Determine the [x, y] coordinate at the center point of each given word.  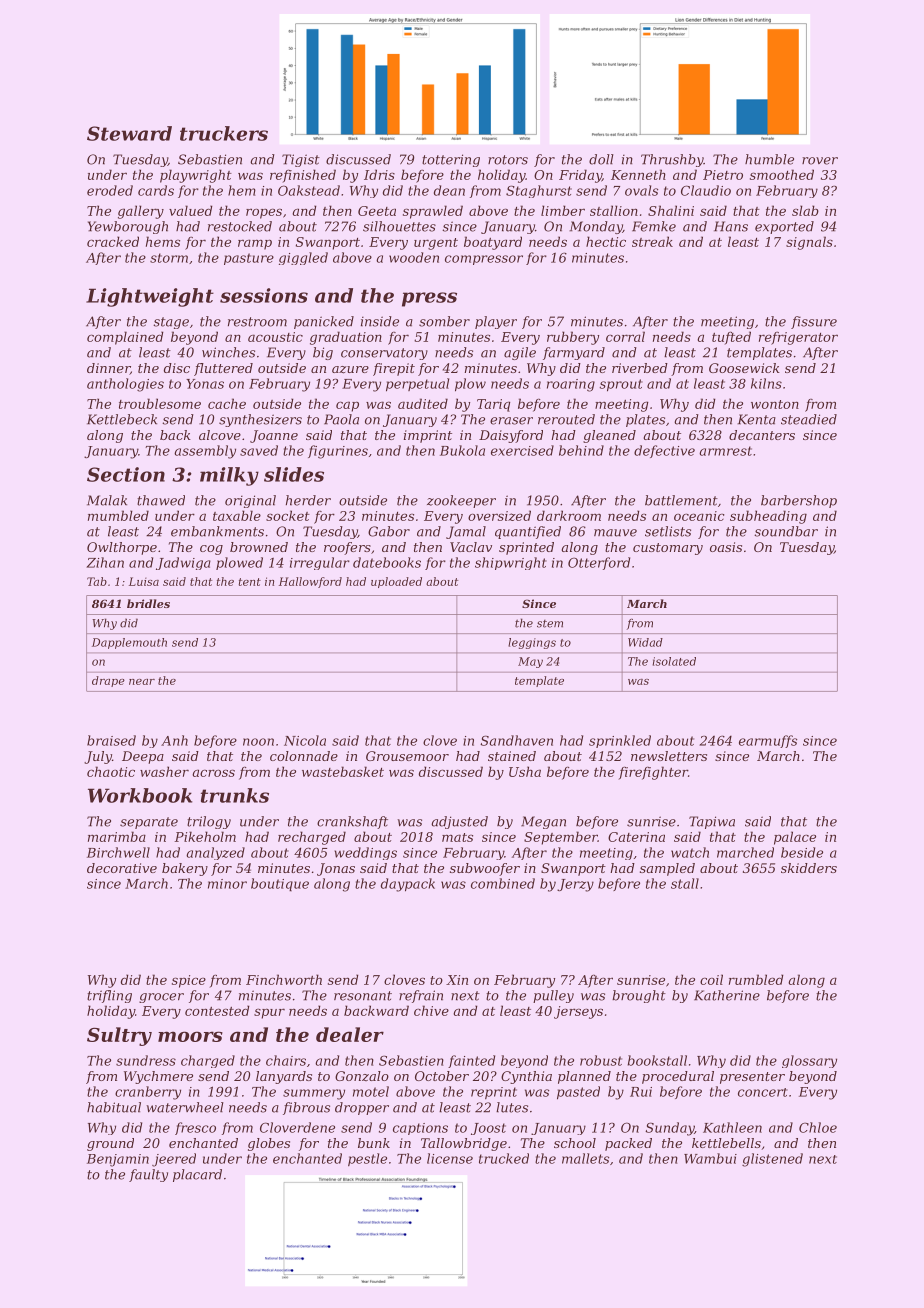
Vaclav [471, 547]
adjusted [459, 822]
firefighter [653, 773]
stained [512, 756]
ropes [264, 213]
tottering [451, 160]
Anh [174, 740]
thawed [161, 500]
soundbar [786, 531]
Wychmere [158, 1077]
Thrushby [672, 160]
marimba [117, 836]
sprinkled [620, 741]
